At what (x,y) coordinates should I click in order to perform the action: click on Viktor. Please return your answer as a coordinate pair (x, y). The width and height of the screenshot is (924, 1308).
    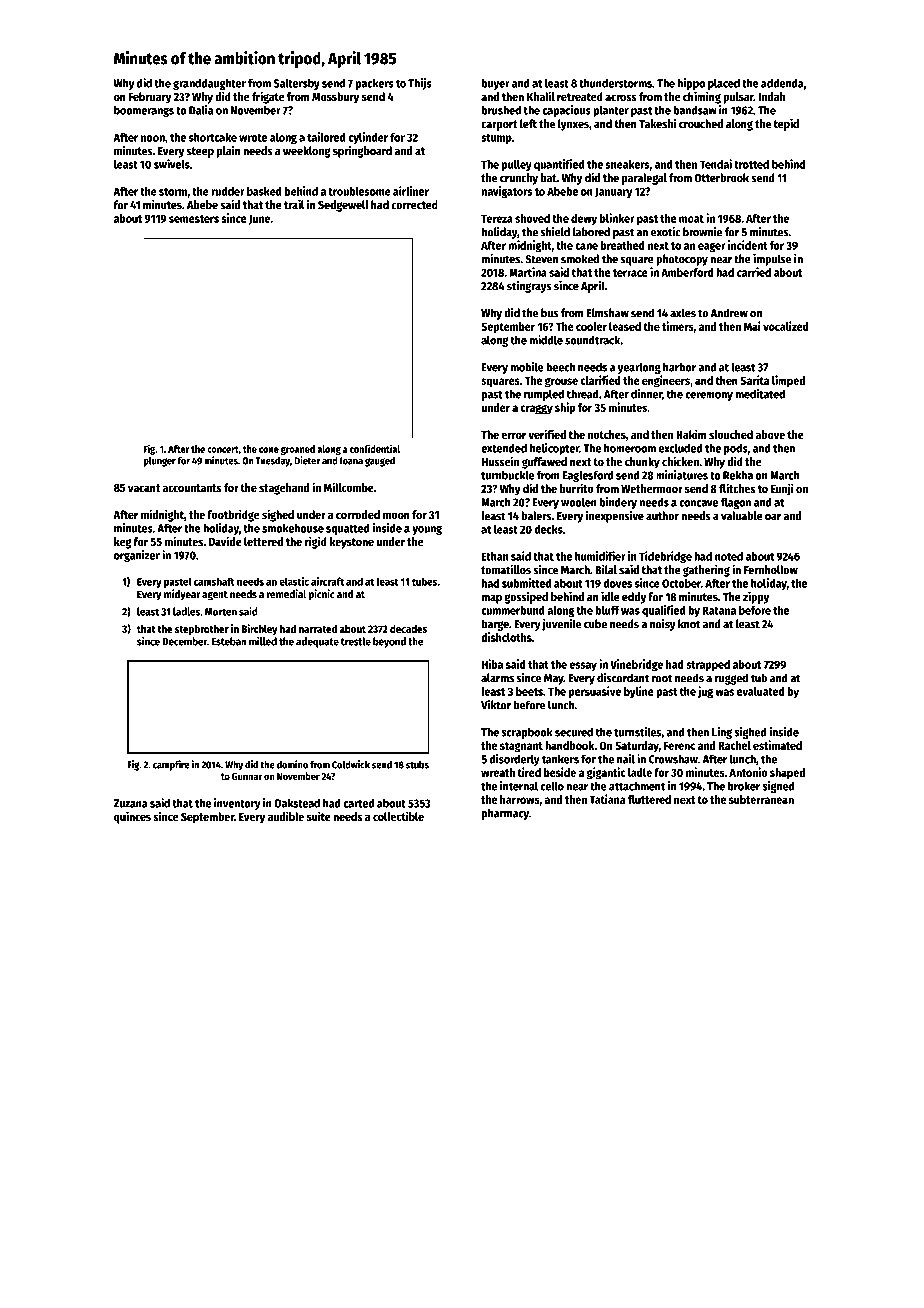
    Looking at the image, I should click on (496, 705).
